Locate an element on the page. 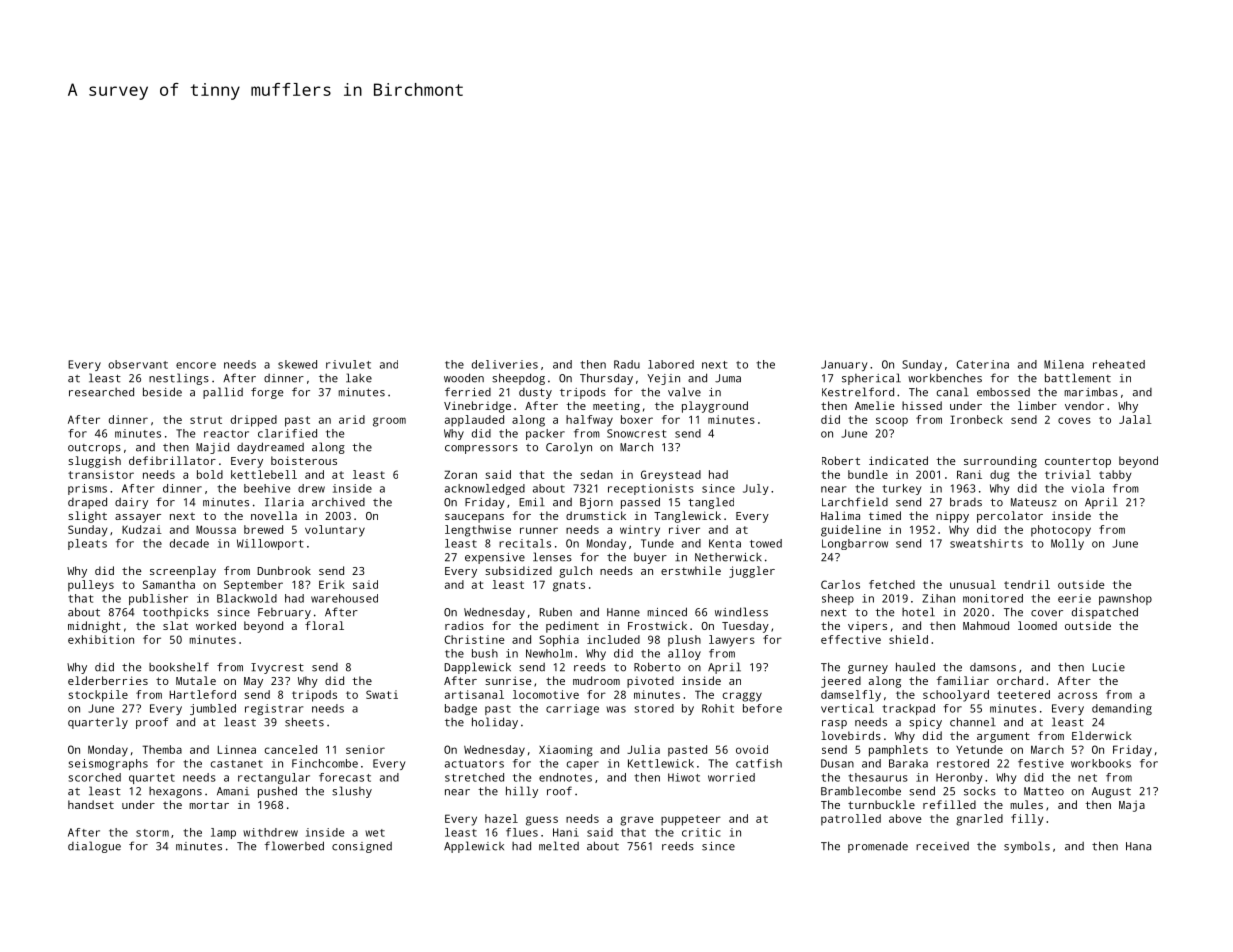 The height and width of the image is (952, 1233). consigned is located at coordinates (362, 847).
